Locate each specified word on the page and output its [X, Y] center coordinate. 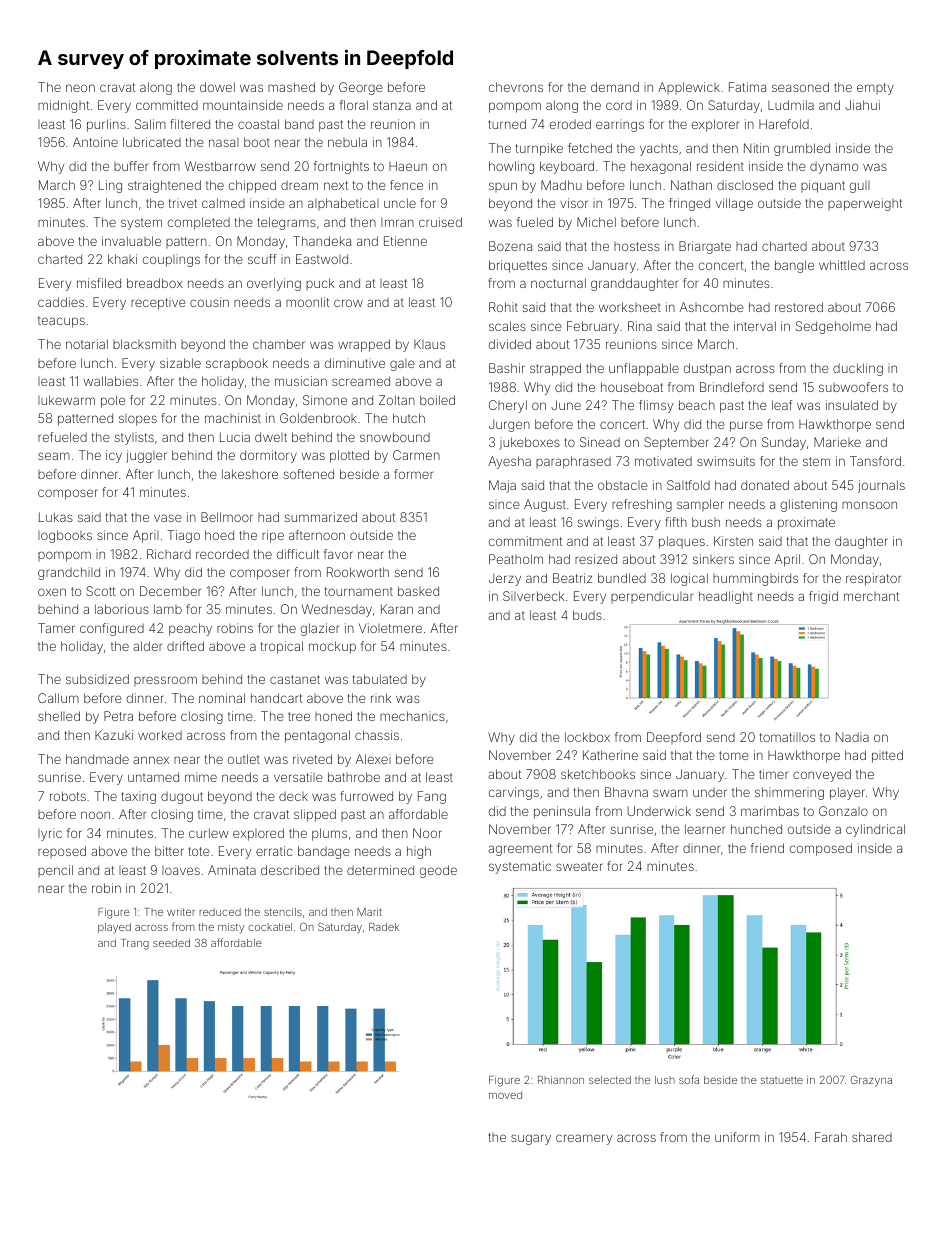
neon [80, 88]
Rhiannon [561, 1080]
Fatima [747, 87]
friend [767, 848]
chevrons [516, 87]
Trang [135, 944]
